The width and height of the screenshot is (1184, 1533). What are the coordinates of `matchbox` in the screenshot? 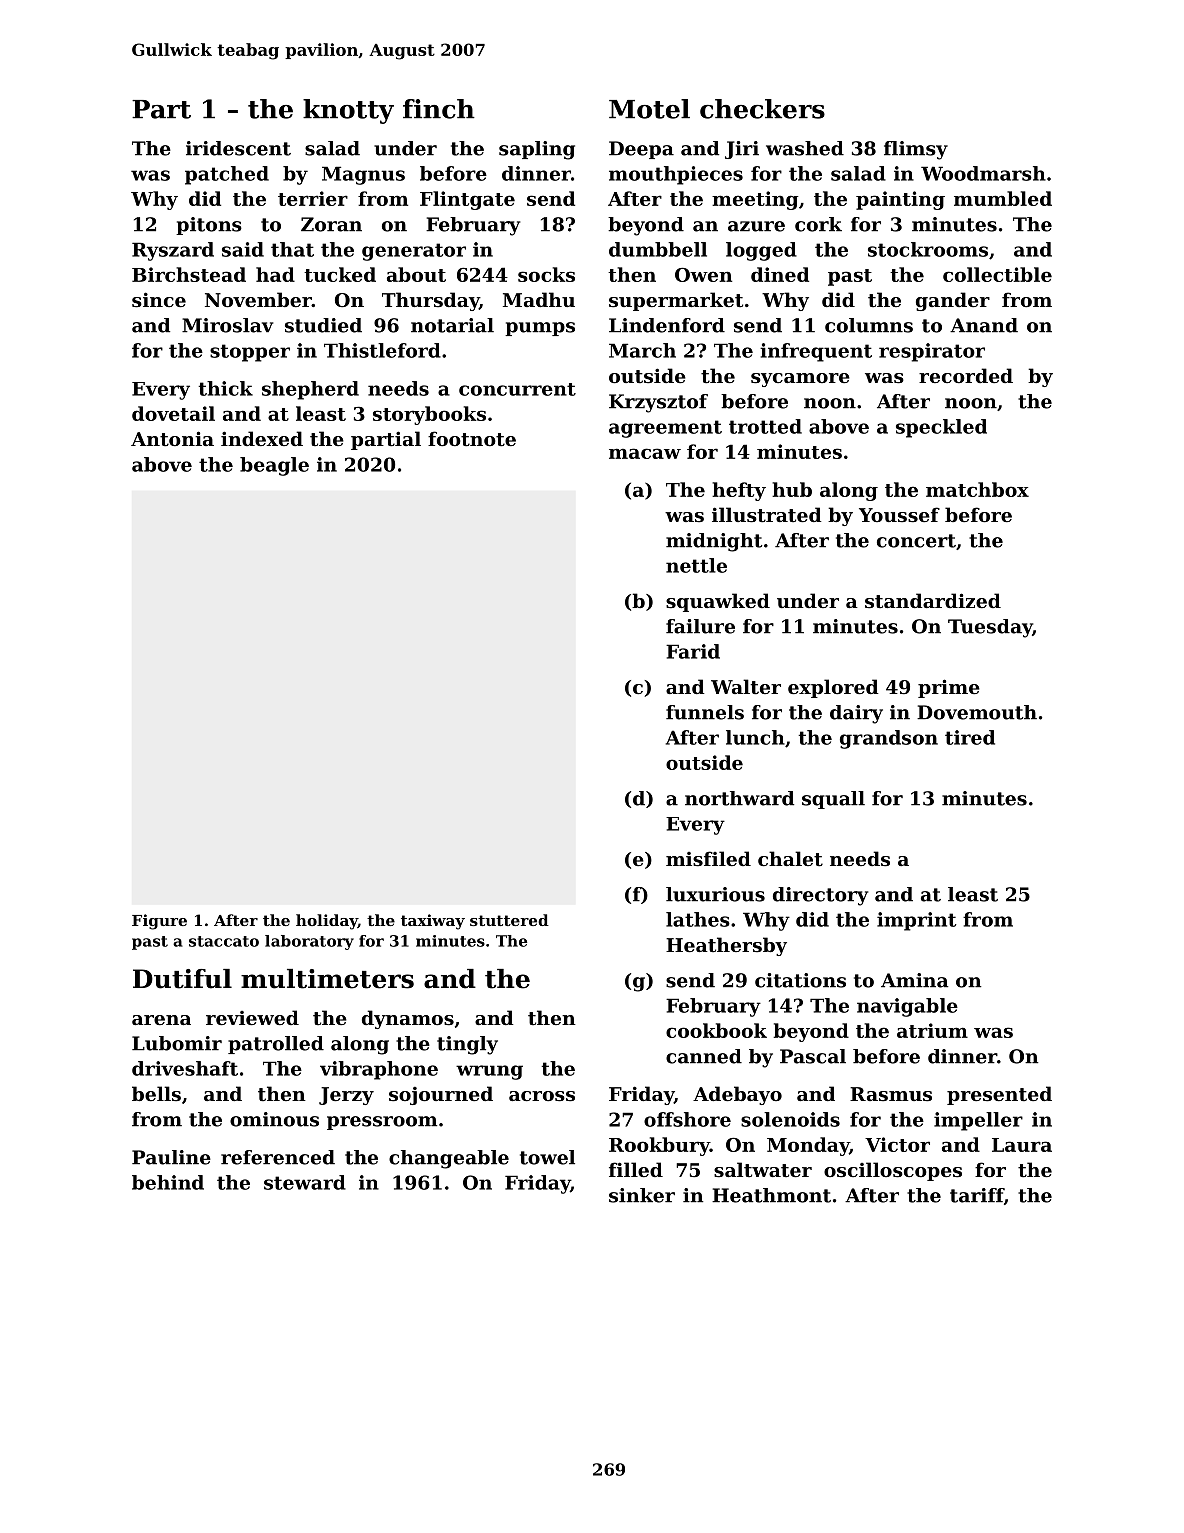 It's located at (977, 489).
